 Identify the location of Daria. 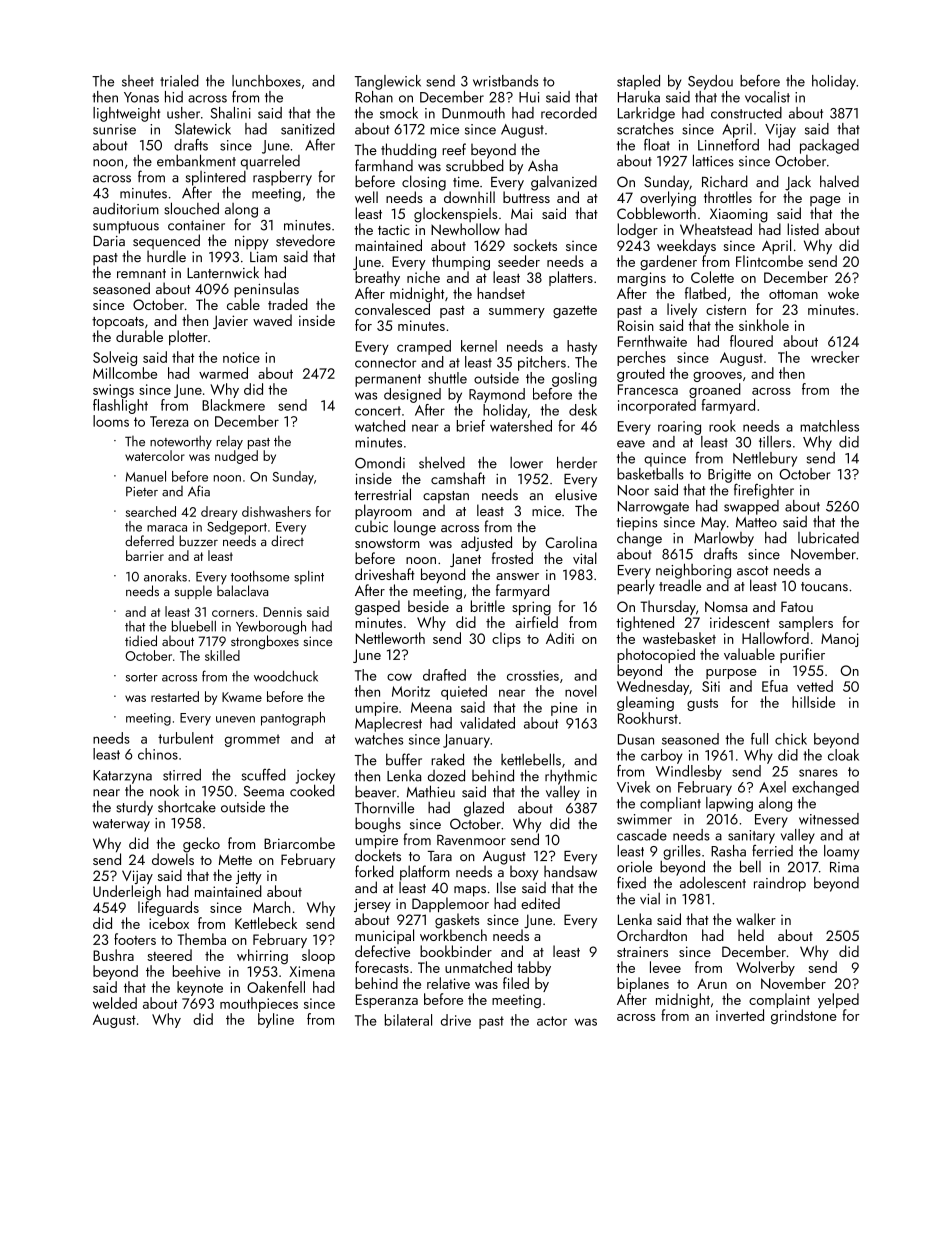
(109, 241).
